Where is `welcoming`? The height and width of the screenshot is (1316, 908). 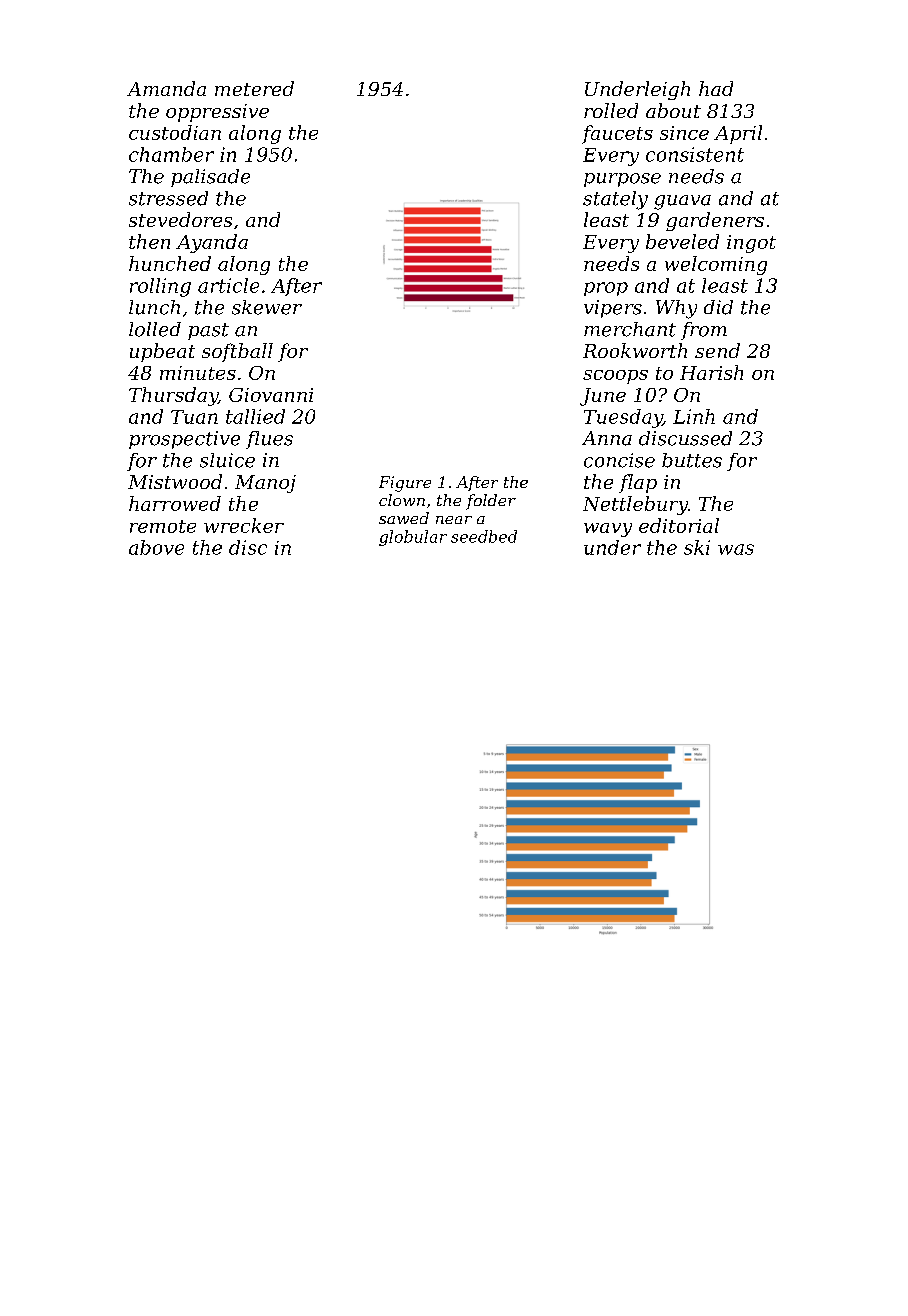 welcoming is located at coordinates (716, 265).
